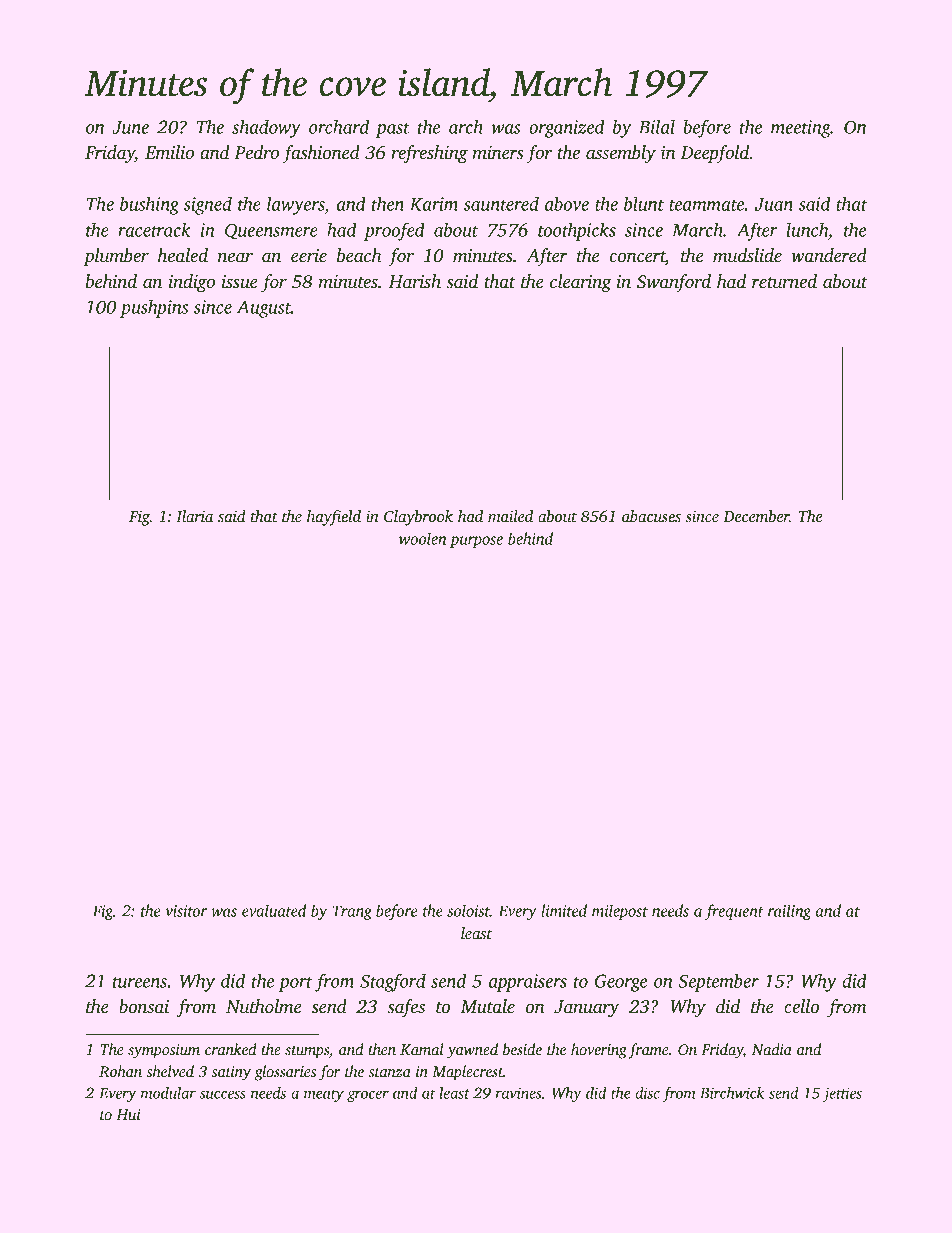 Image resolution: width=952 pixels, height=1233 pixels. Describe the element at coordinates (194, 516) in the image. I see `Ilaria` at that location.
